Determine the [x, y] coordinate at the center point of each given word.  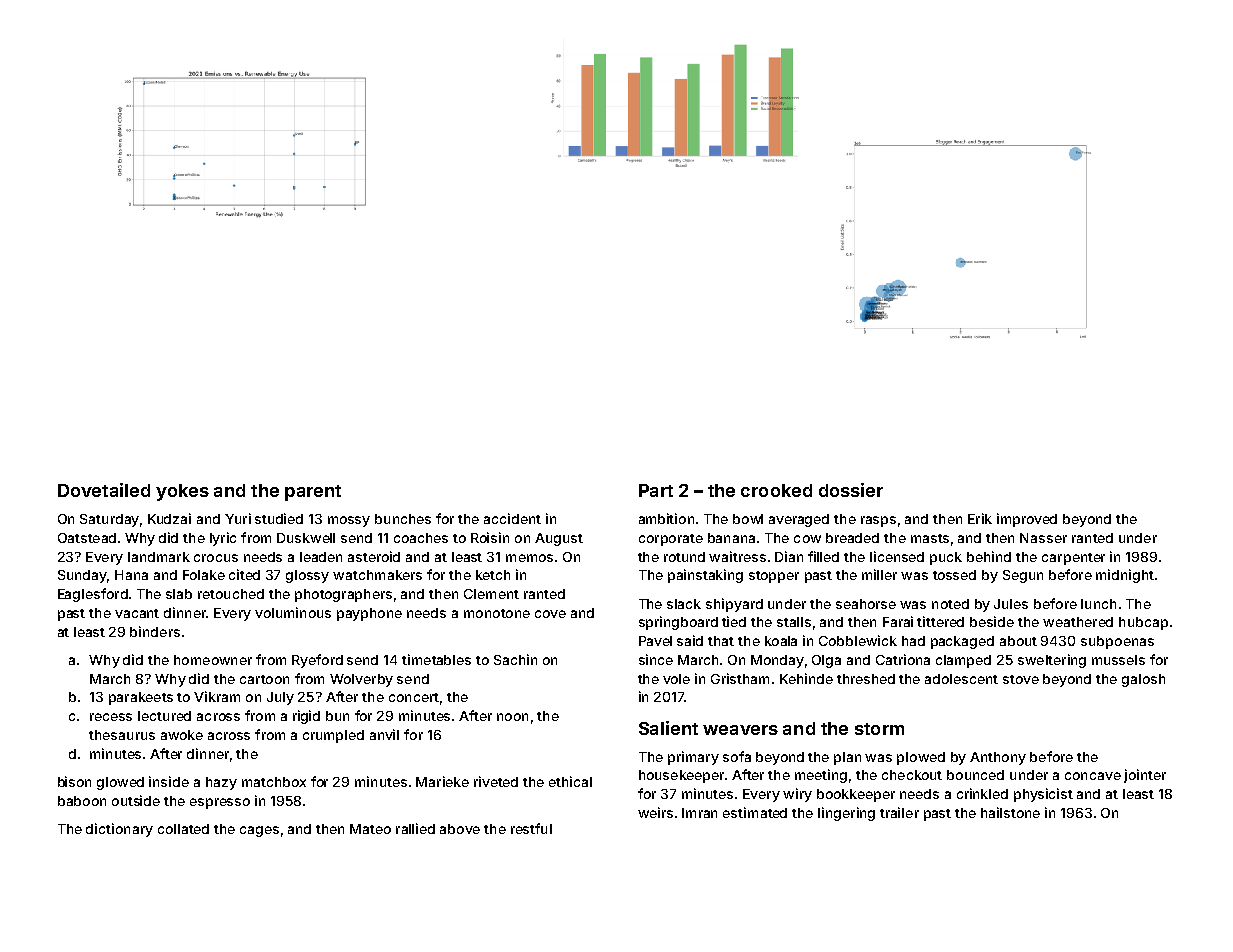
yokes [182, 492]
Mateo [370, 829]
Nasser [1043, 538]
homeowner [213, 660]
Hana [131, 575]
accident [512, 518]
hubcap [1143, 623]
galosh [1143, 680]
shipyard [734, 605]
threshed [866, 679]
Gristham [740, 678]
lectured [164, 716]
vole [676, 679]
